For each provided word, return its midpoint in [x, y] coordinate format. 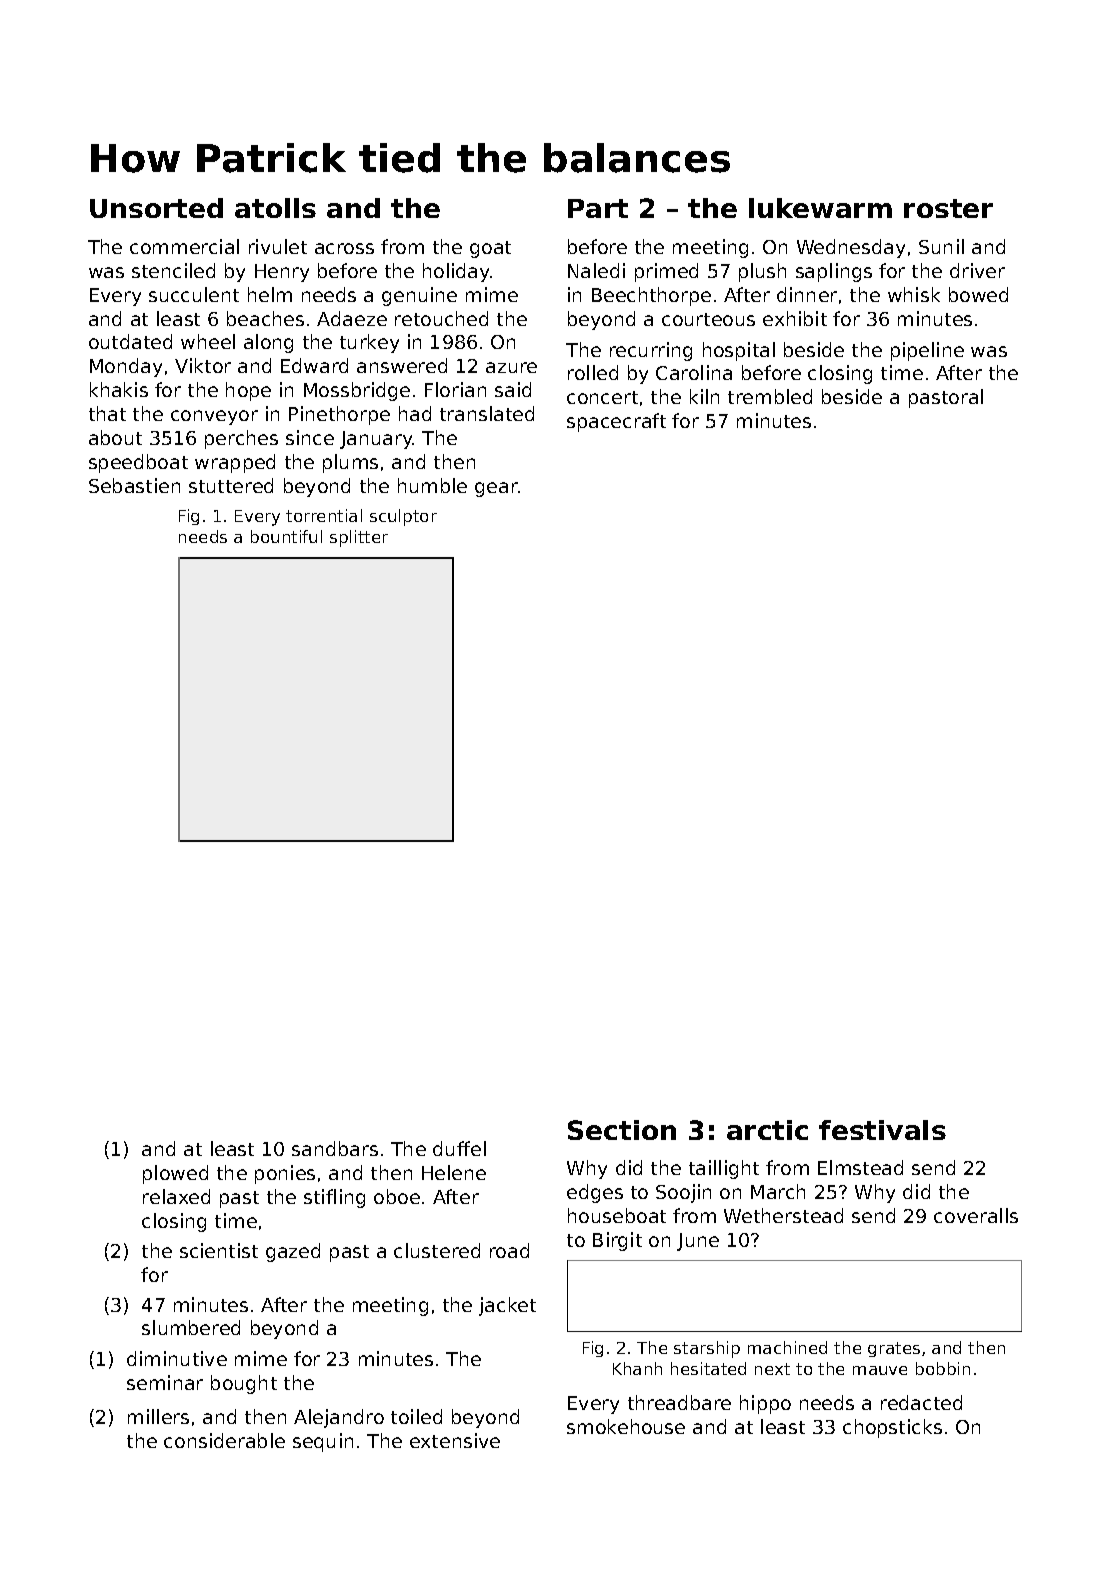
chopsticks [892, 1428]
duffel [459, 1148]
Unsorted [156, 208]
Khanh [637, 1368]
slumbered [191, 1327]
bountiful [286, 536]
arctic [767, 1130]
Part [598, 208]
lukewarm [820, 208]
